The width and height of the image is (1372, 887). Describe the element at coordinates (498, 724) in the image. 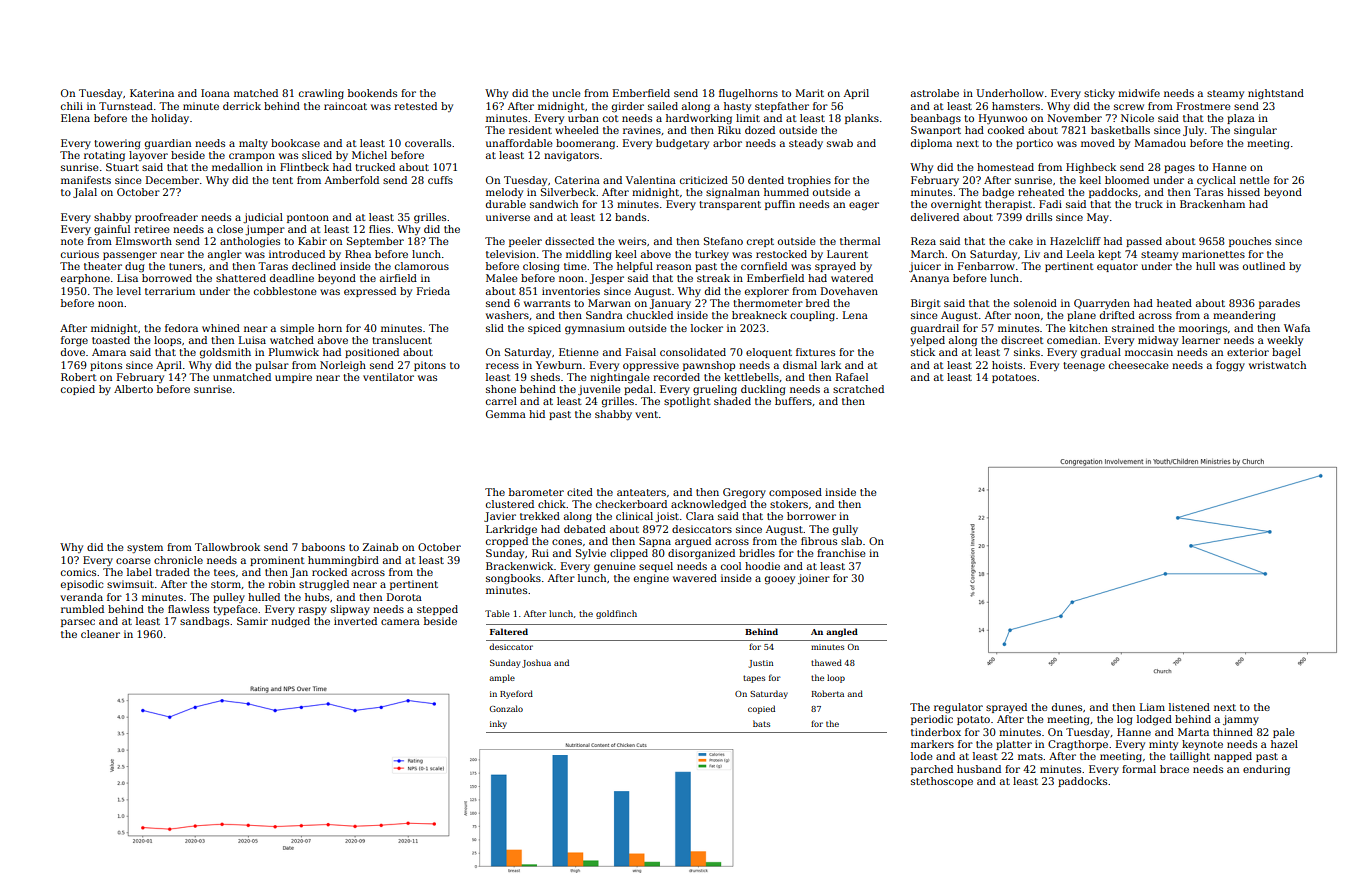

I see `inky` at that location.
